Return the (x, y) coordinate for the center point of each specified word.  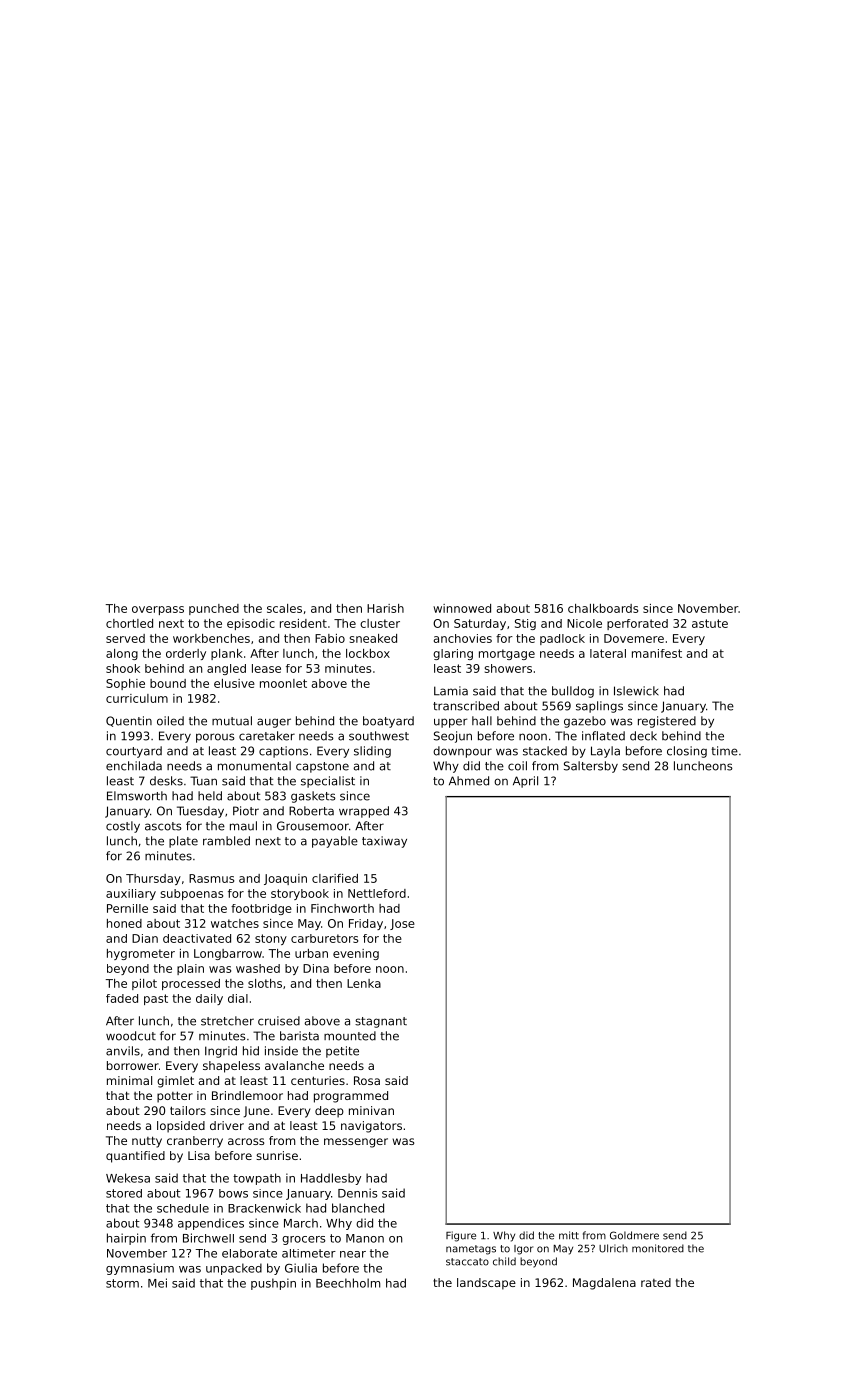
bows (233, 1193)
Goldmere (634, 1235)
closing (687, 752)
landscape (486, 1284)
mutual (232, 721)
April (525, 782)
